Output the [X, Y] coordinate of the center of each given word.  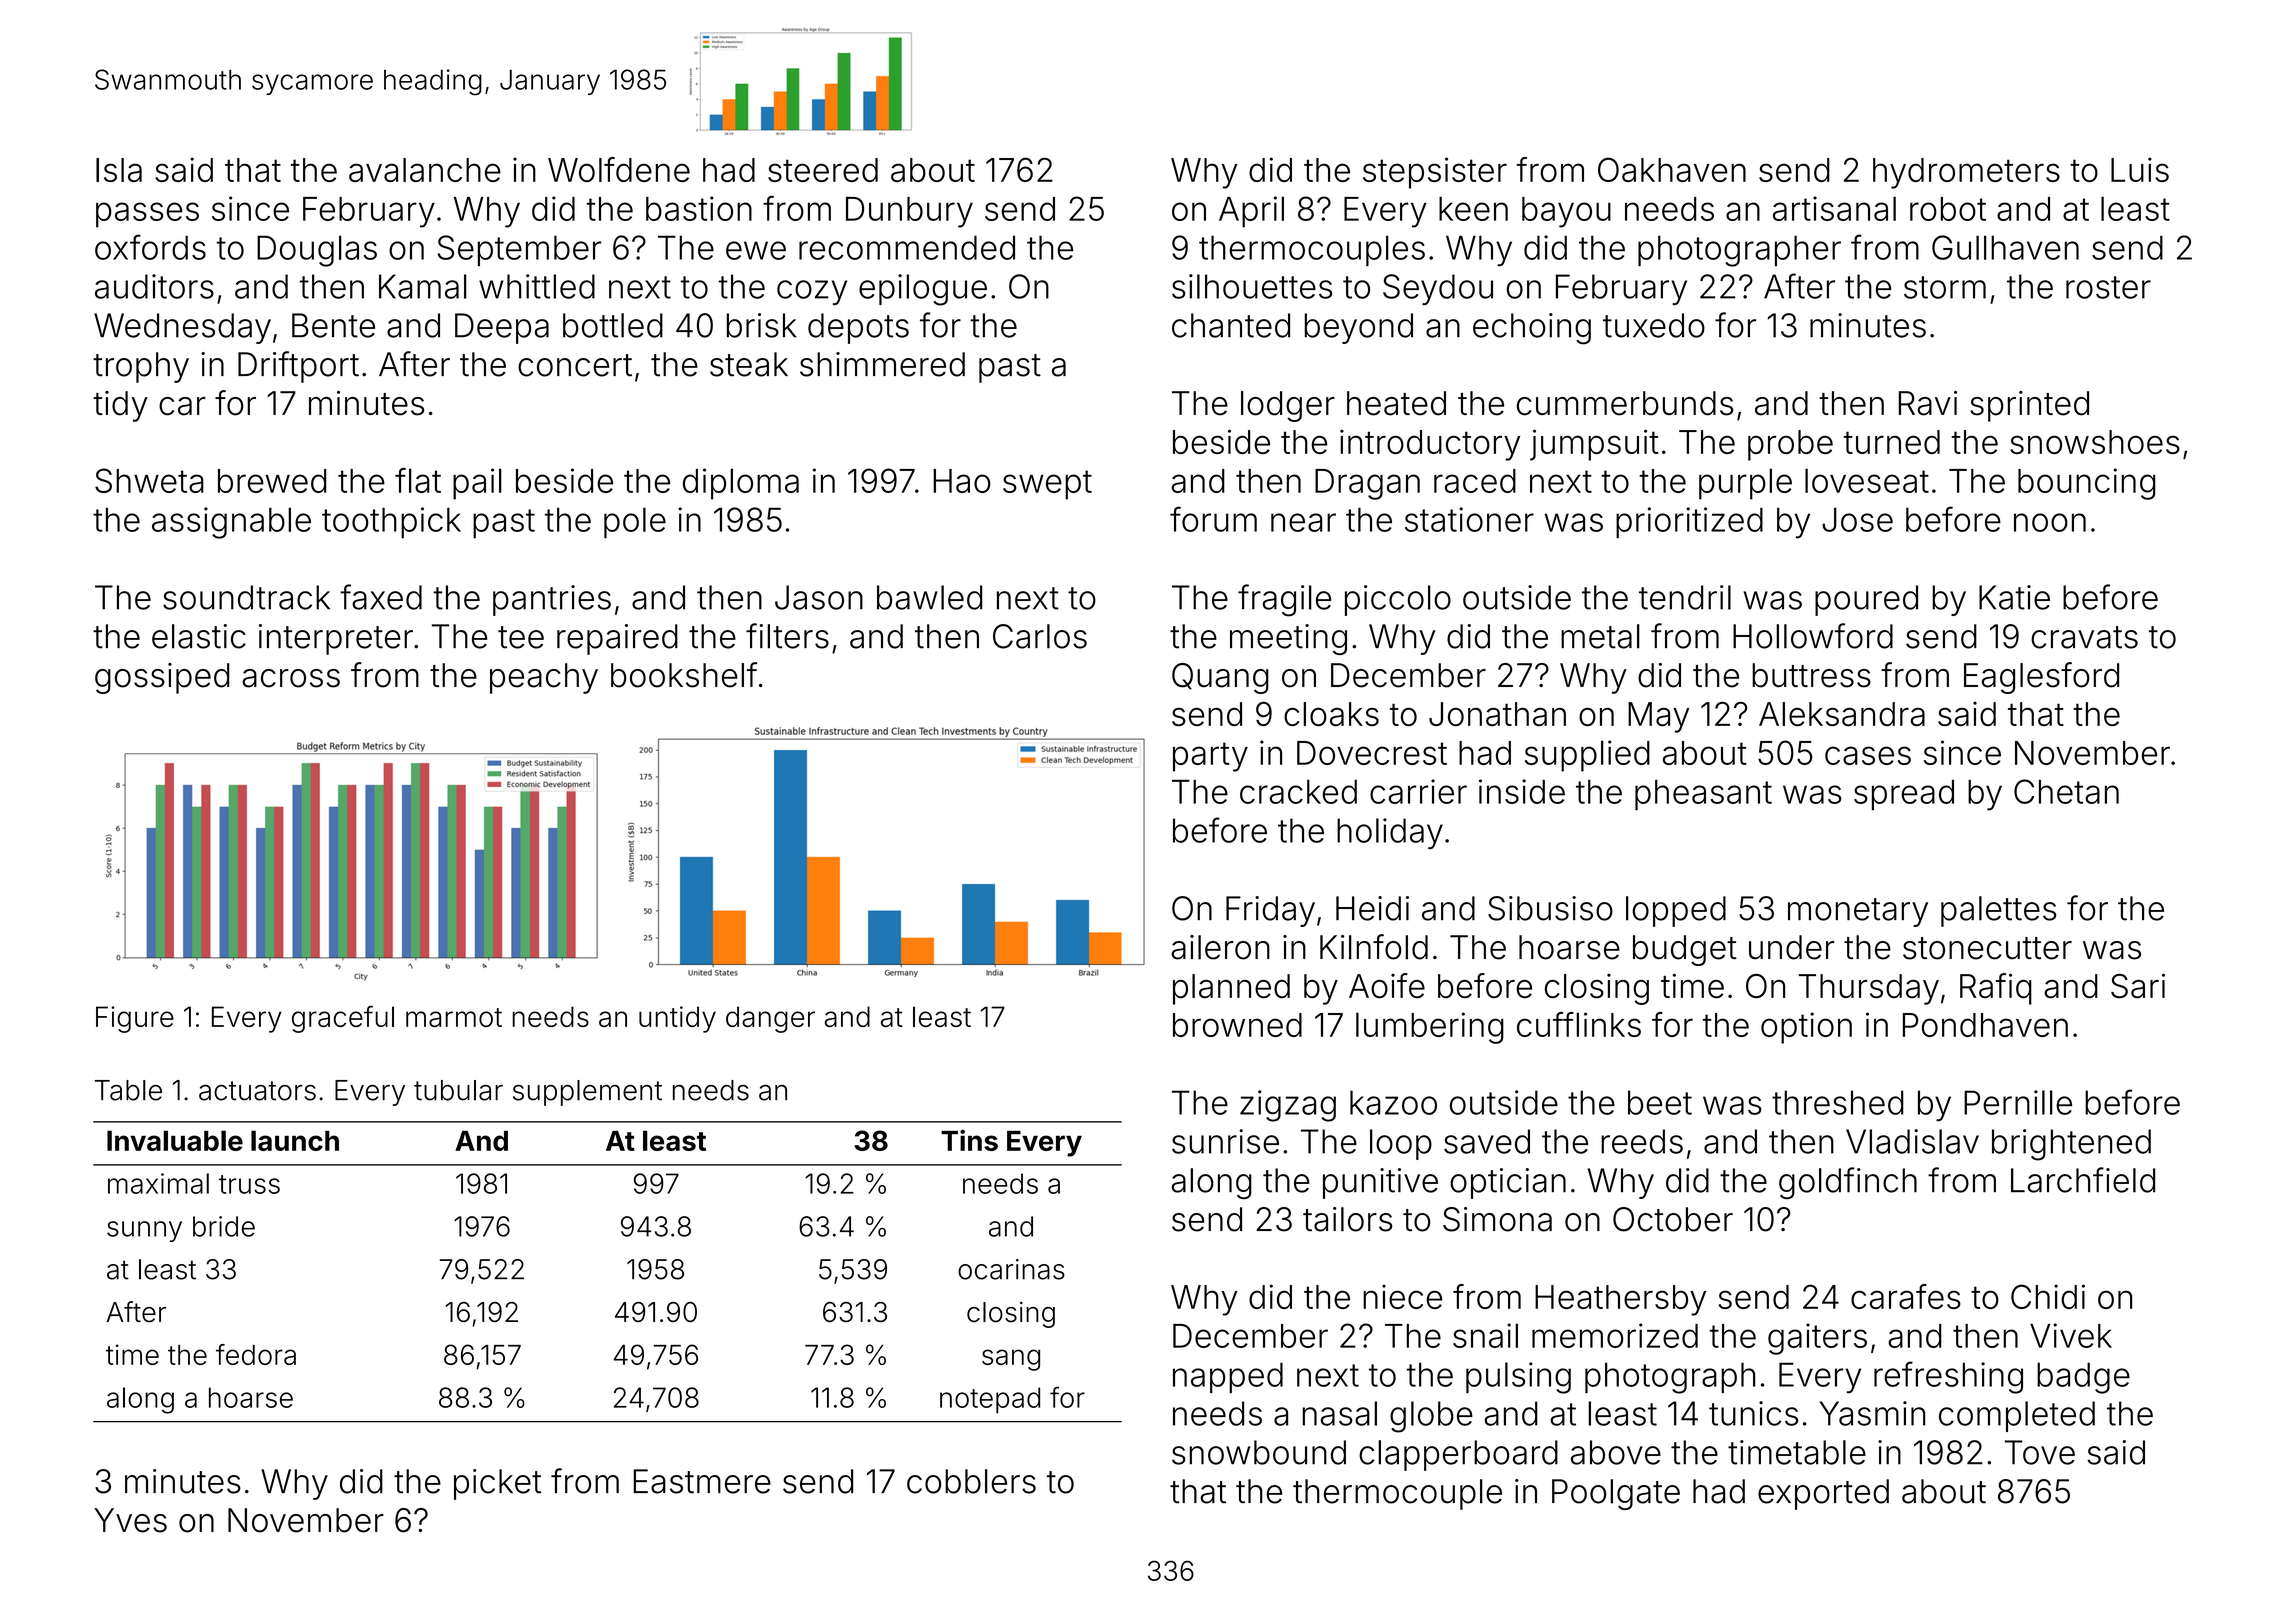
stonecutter [1987, 948]
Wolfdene [619, 169]
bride [224, 1226]
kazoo [1393, 1102]
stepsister [1435, 173]
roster [2108, 287]
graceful [343, 1019]
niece [1402, 1296]
